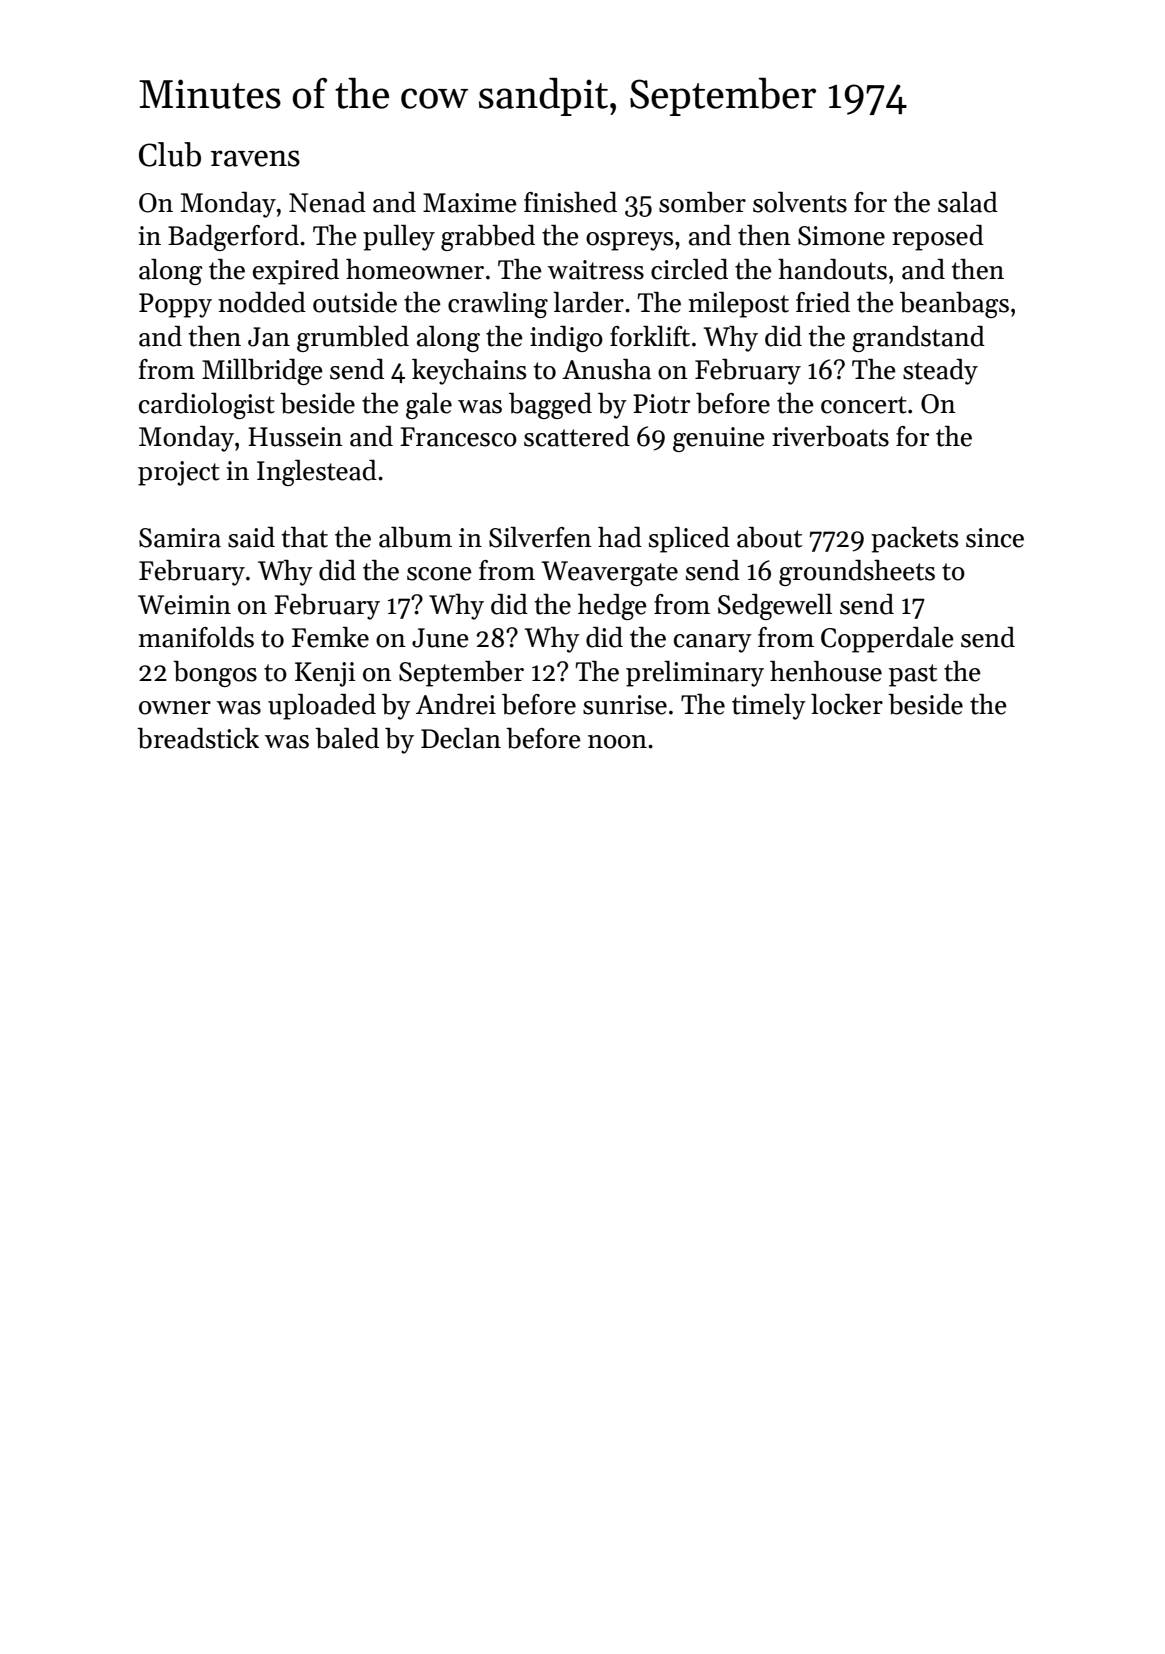  What do you see at coordinates (620, 537) in the image?
I see `had` at bounding box center [620, 537].
